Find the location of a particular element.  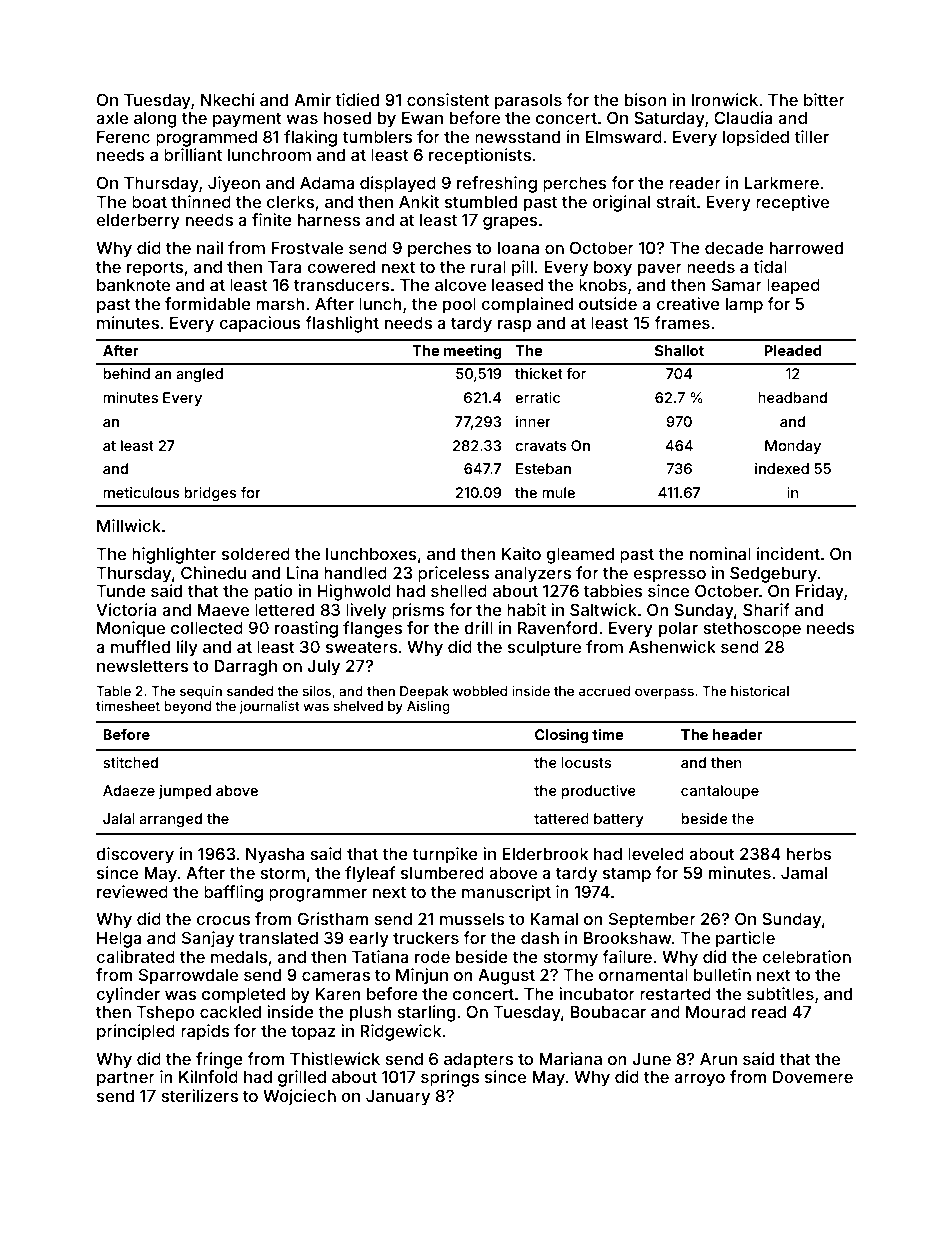

rapids is located at coordinates (205, 1032).
